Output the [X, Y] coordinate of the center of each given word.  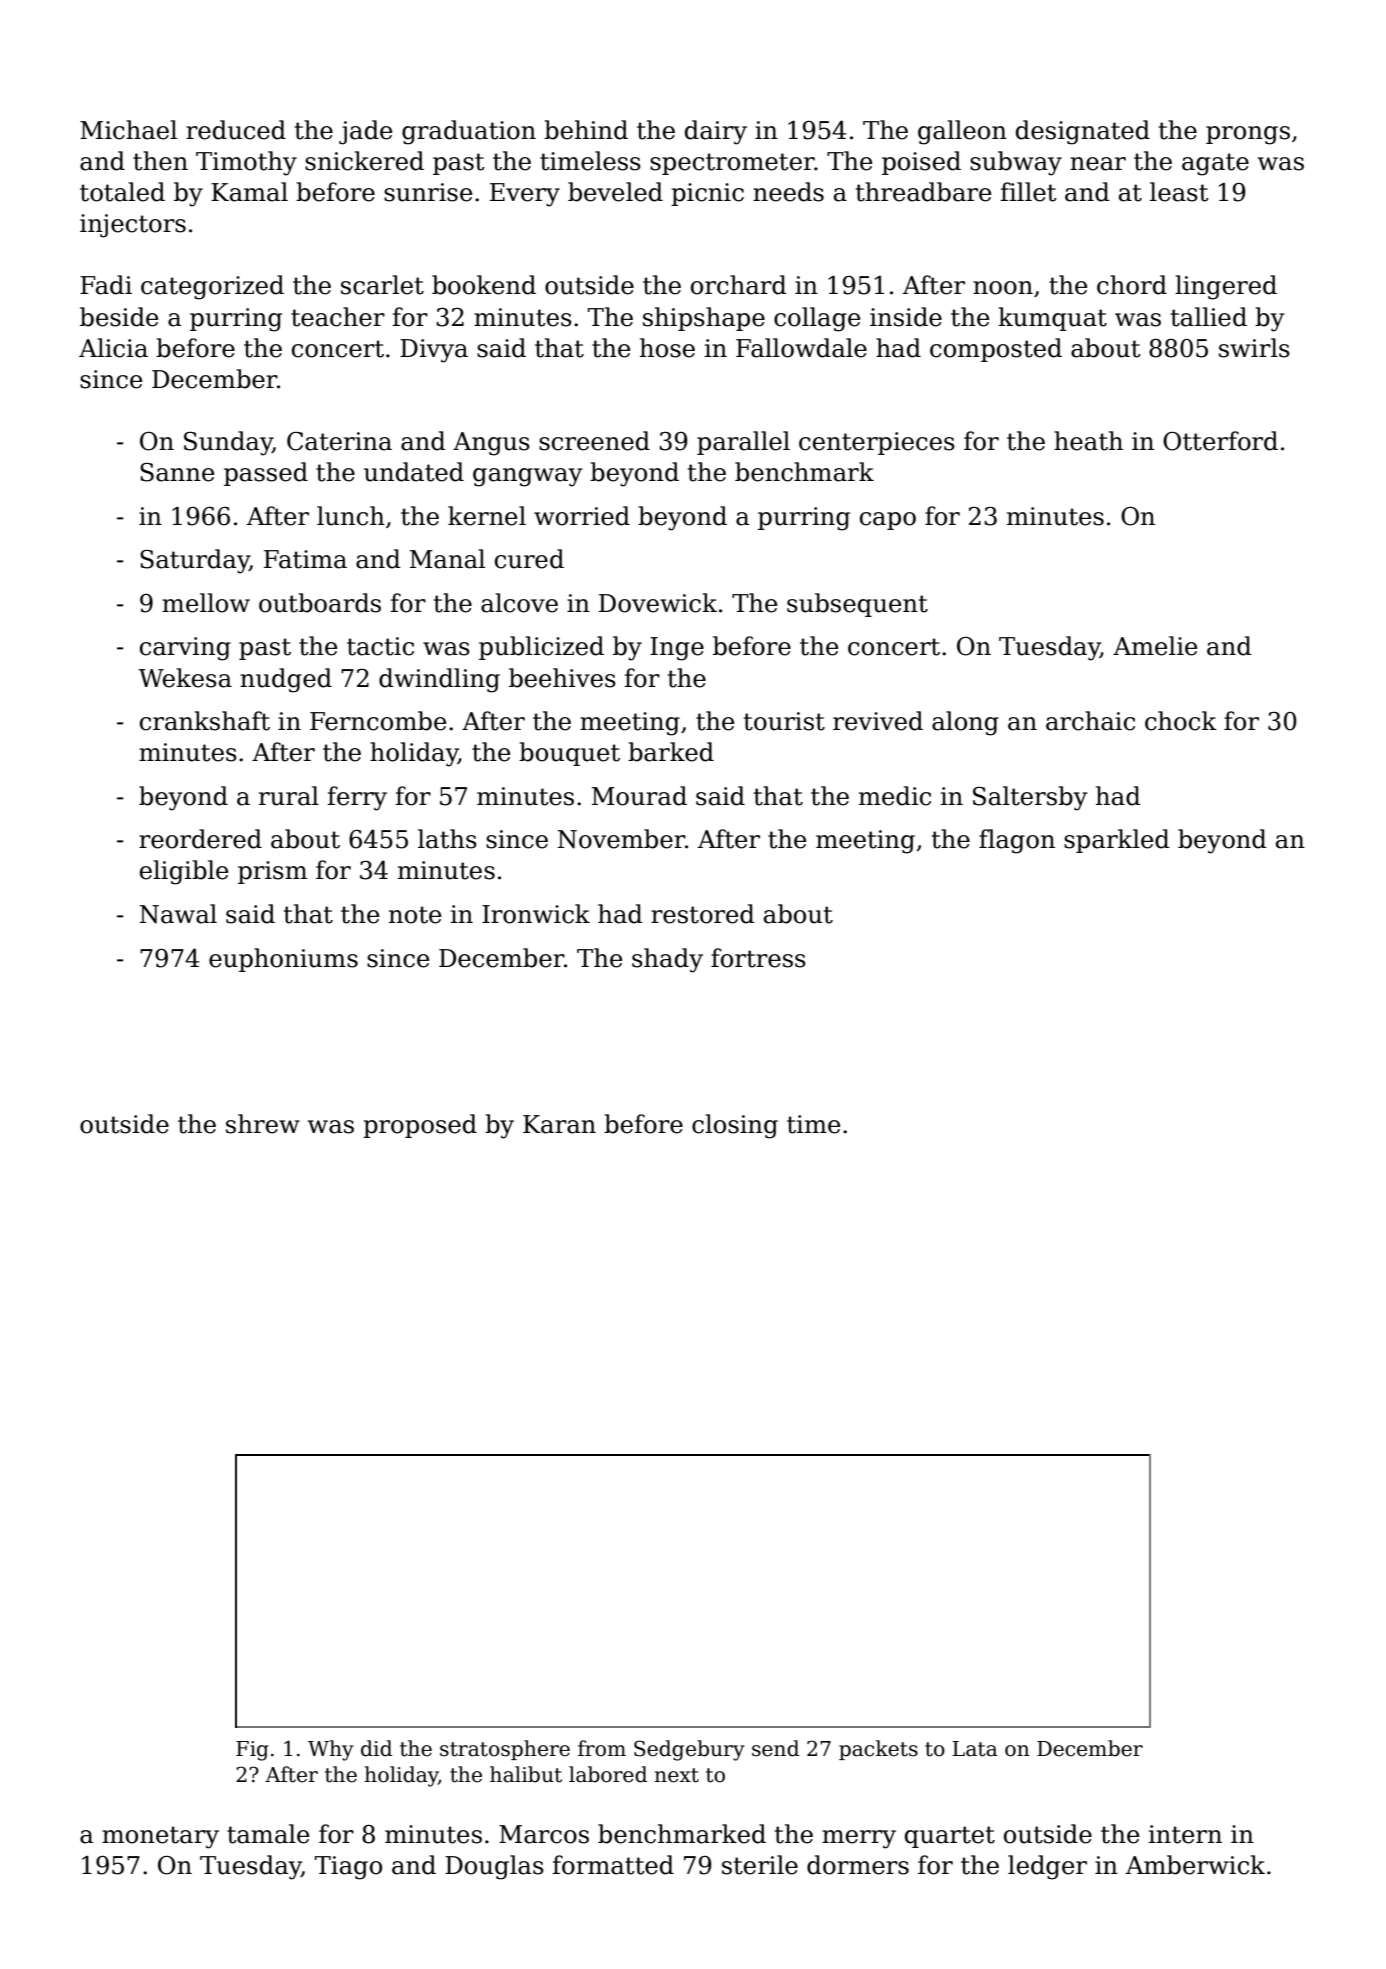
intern [1185, 1834]
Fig [252, 1751]
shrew [263, 1124]
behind [586, 130]
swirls [1254, 348]
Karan [559, 1124]
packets [878, 1750]
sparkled [1117, 841]
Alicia [113, 348]
